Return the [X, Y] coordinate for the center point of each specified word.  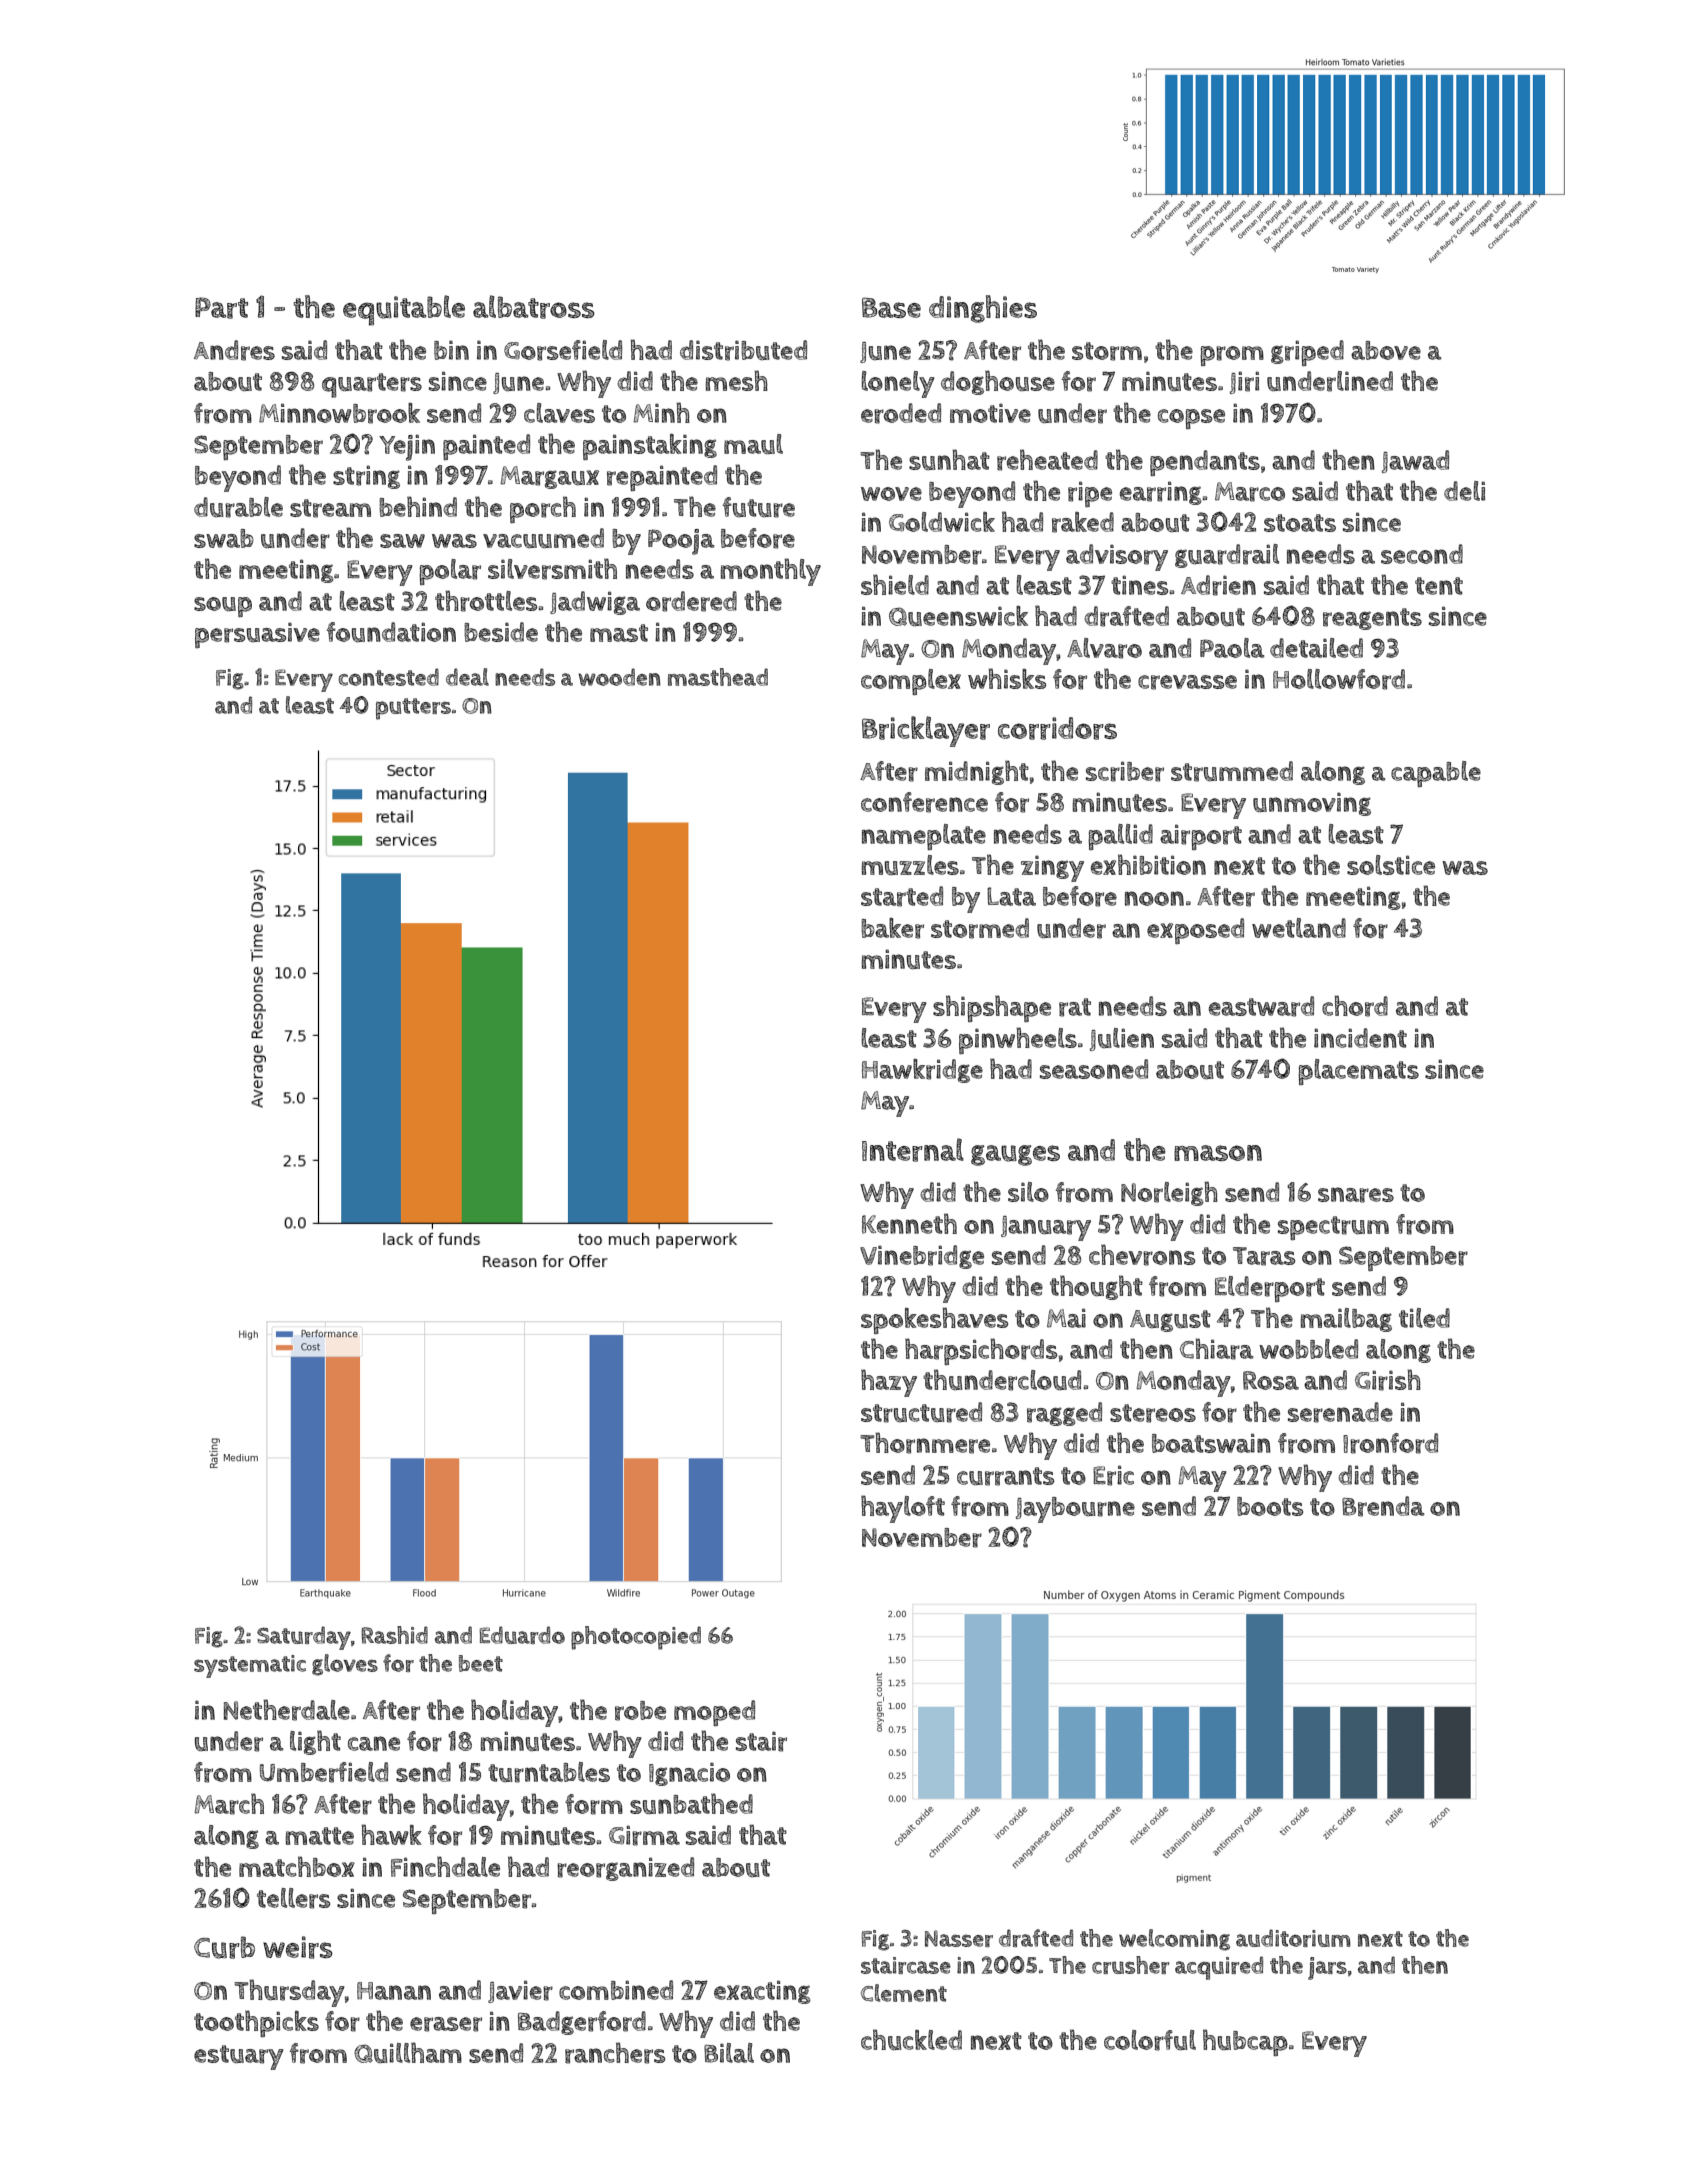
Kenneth [909, 1223]
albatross [534, 307]
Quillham [408, 2052]
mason [1218, 1153]
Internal [913, 1150]
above [1386, 350]
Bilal [729, 2053]
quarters [372, 385]
